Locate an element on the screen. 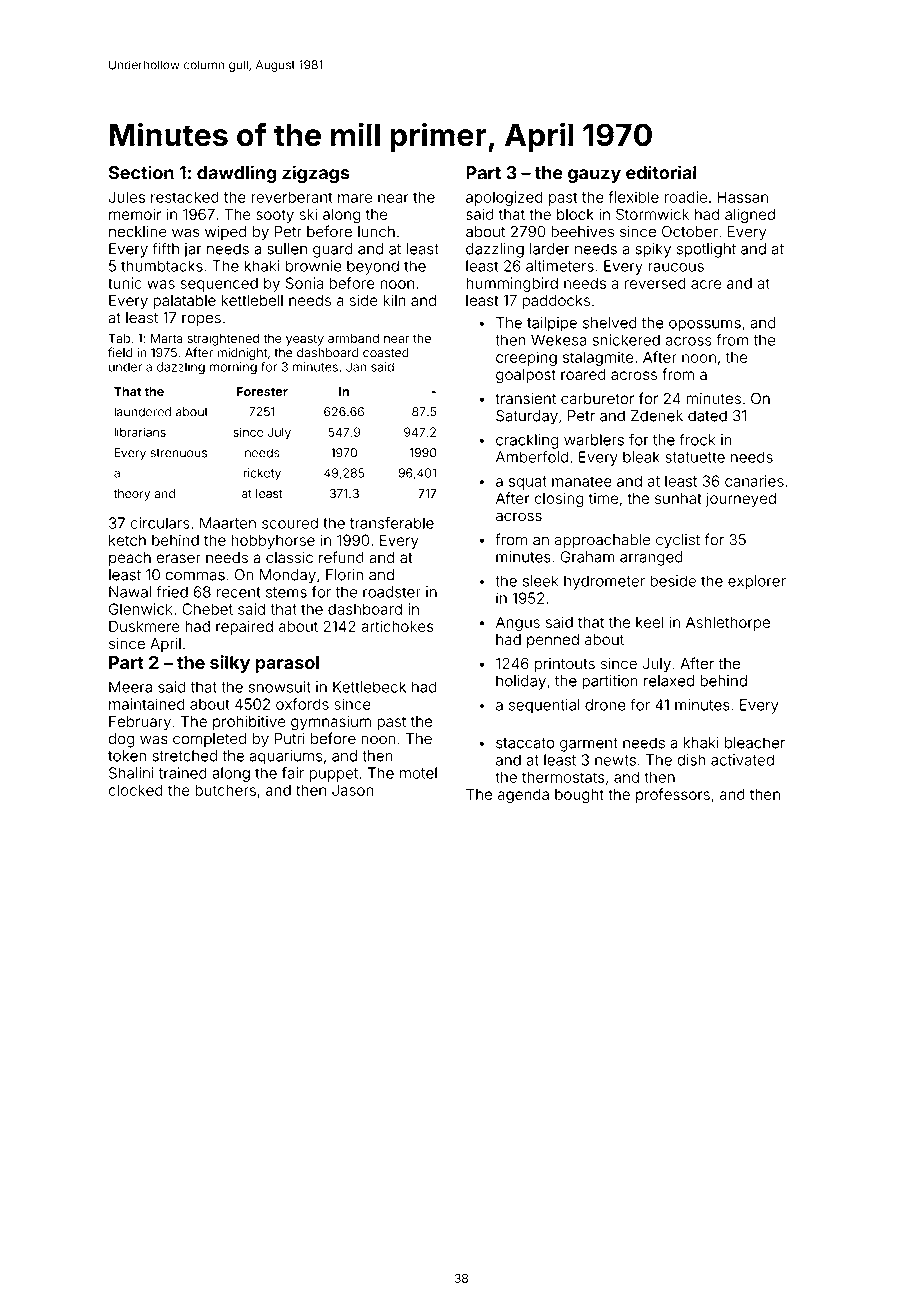 The height and width of the screenshot is (1316, 908). dawdling is located at coordinates (237, 174).
